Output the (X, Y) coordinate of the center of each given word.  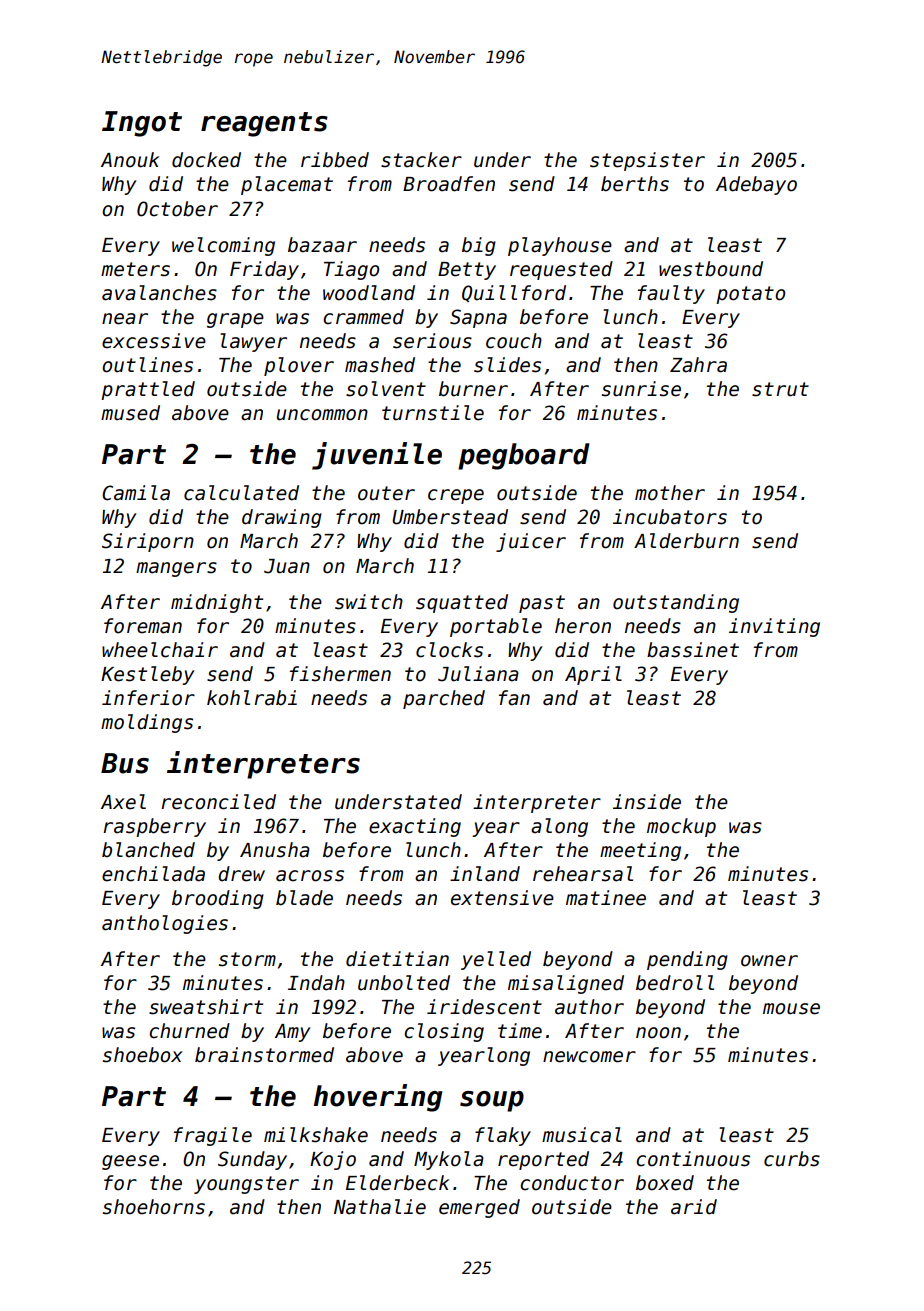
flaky (503, 1136)
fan (514, 698)
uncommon (322, 415)
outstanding (676, 603)
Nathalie (380, 1207)
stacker (421, 160)
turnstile (433, 413)
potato (750, 295)
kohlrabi (252, 698)
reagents (264, 124)
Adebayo (756, 185)
